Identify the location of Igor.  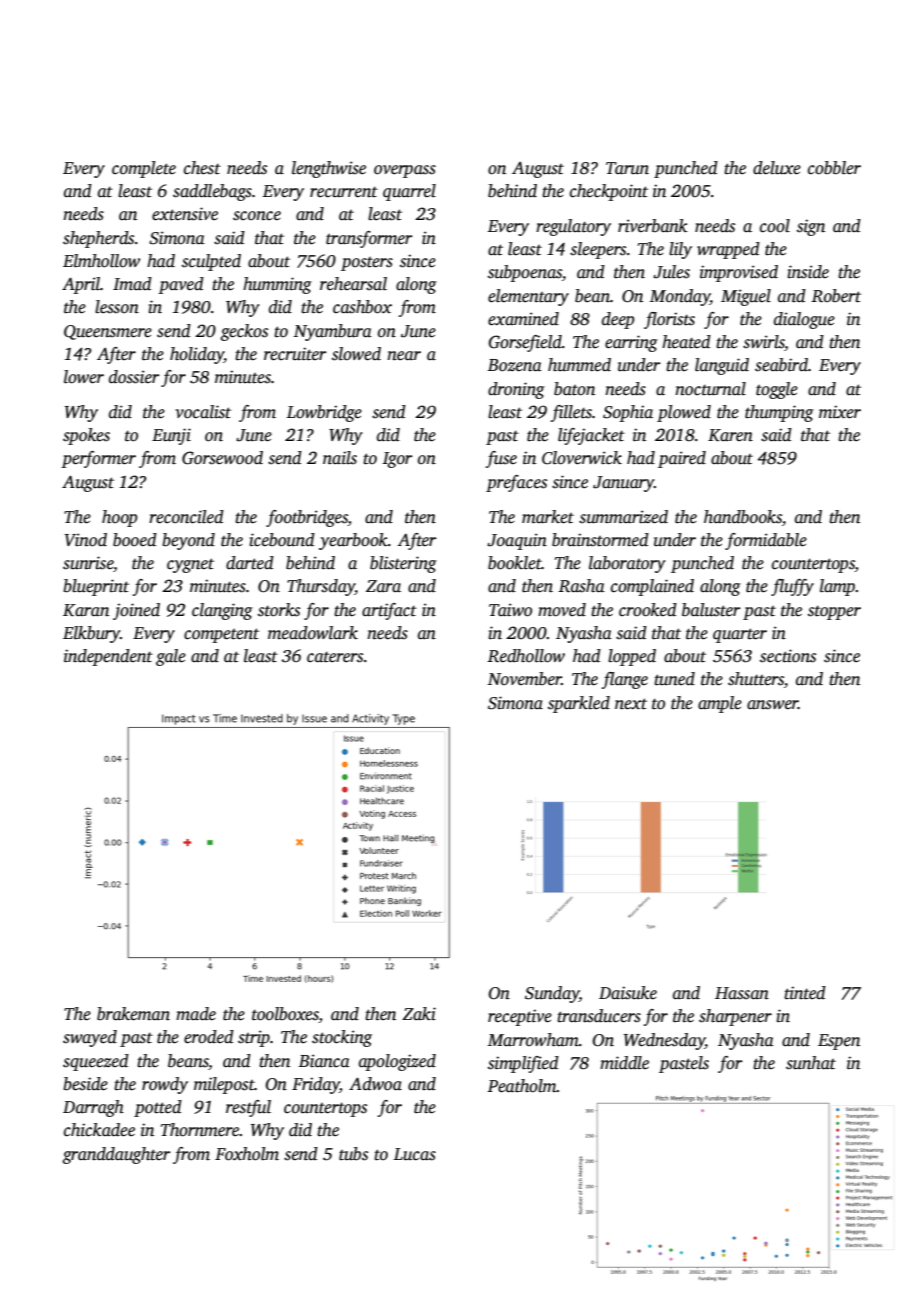
(397, 460).
